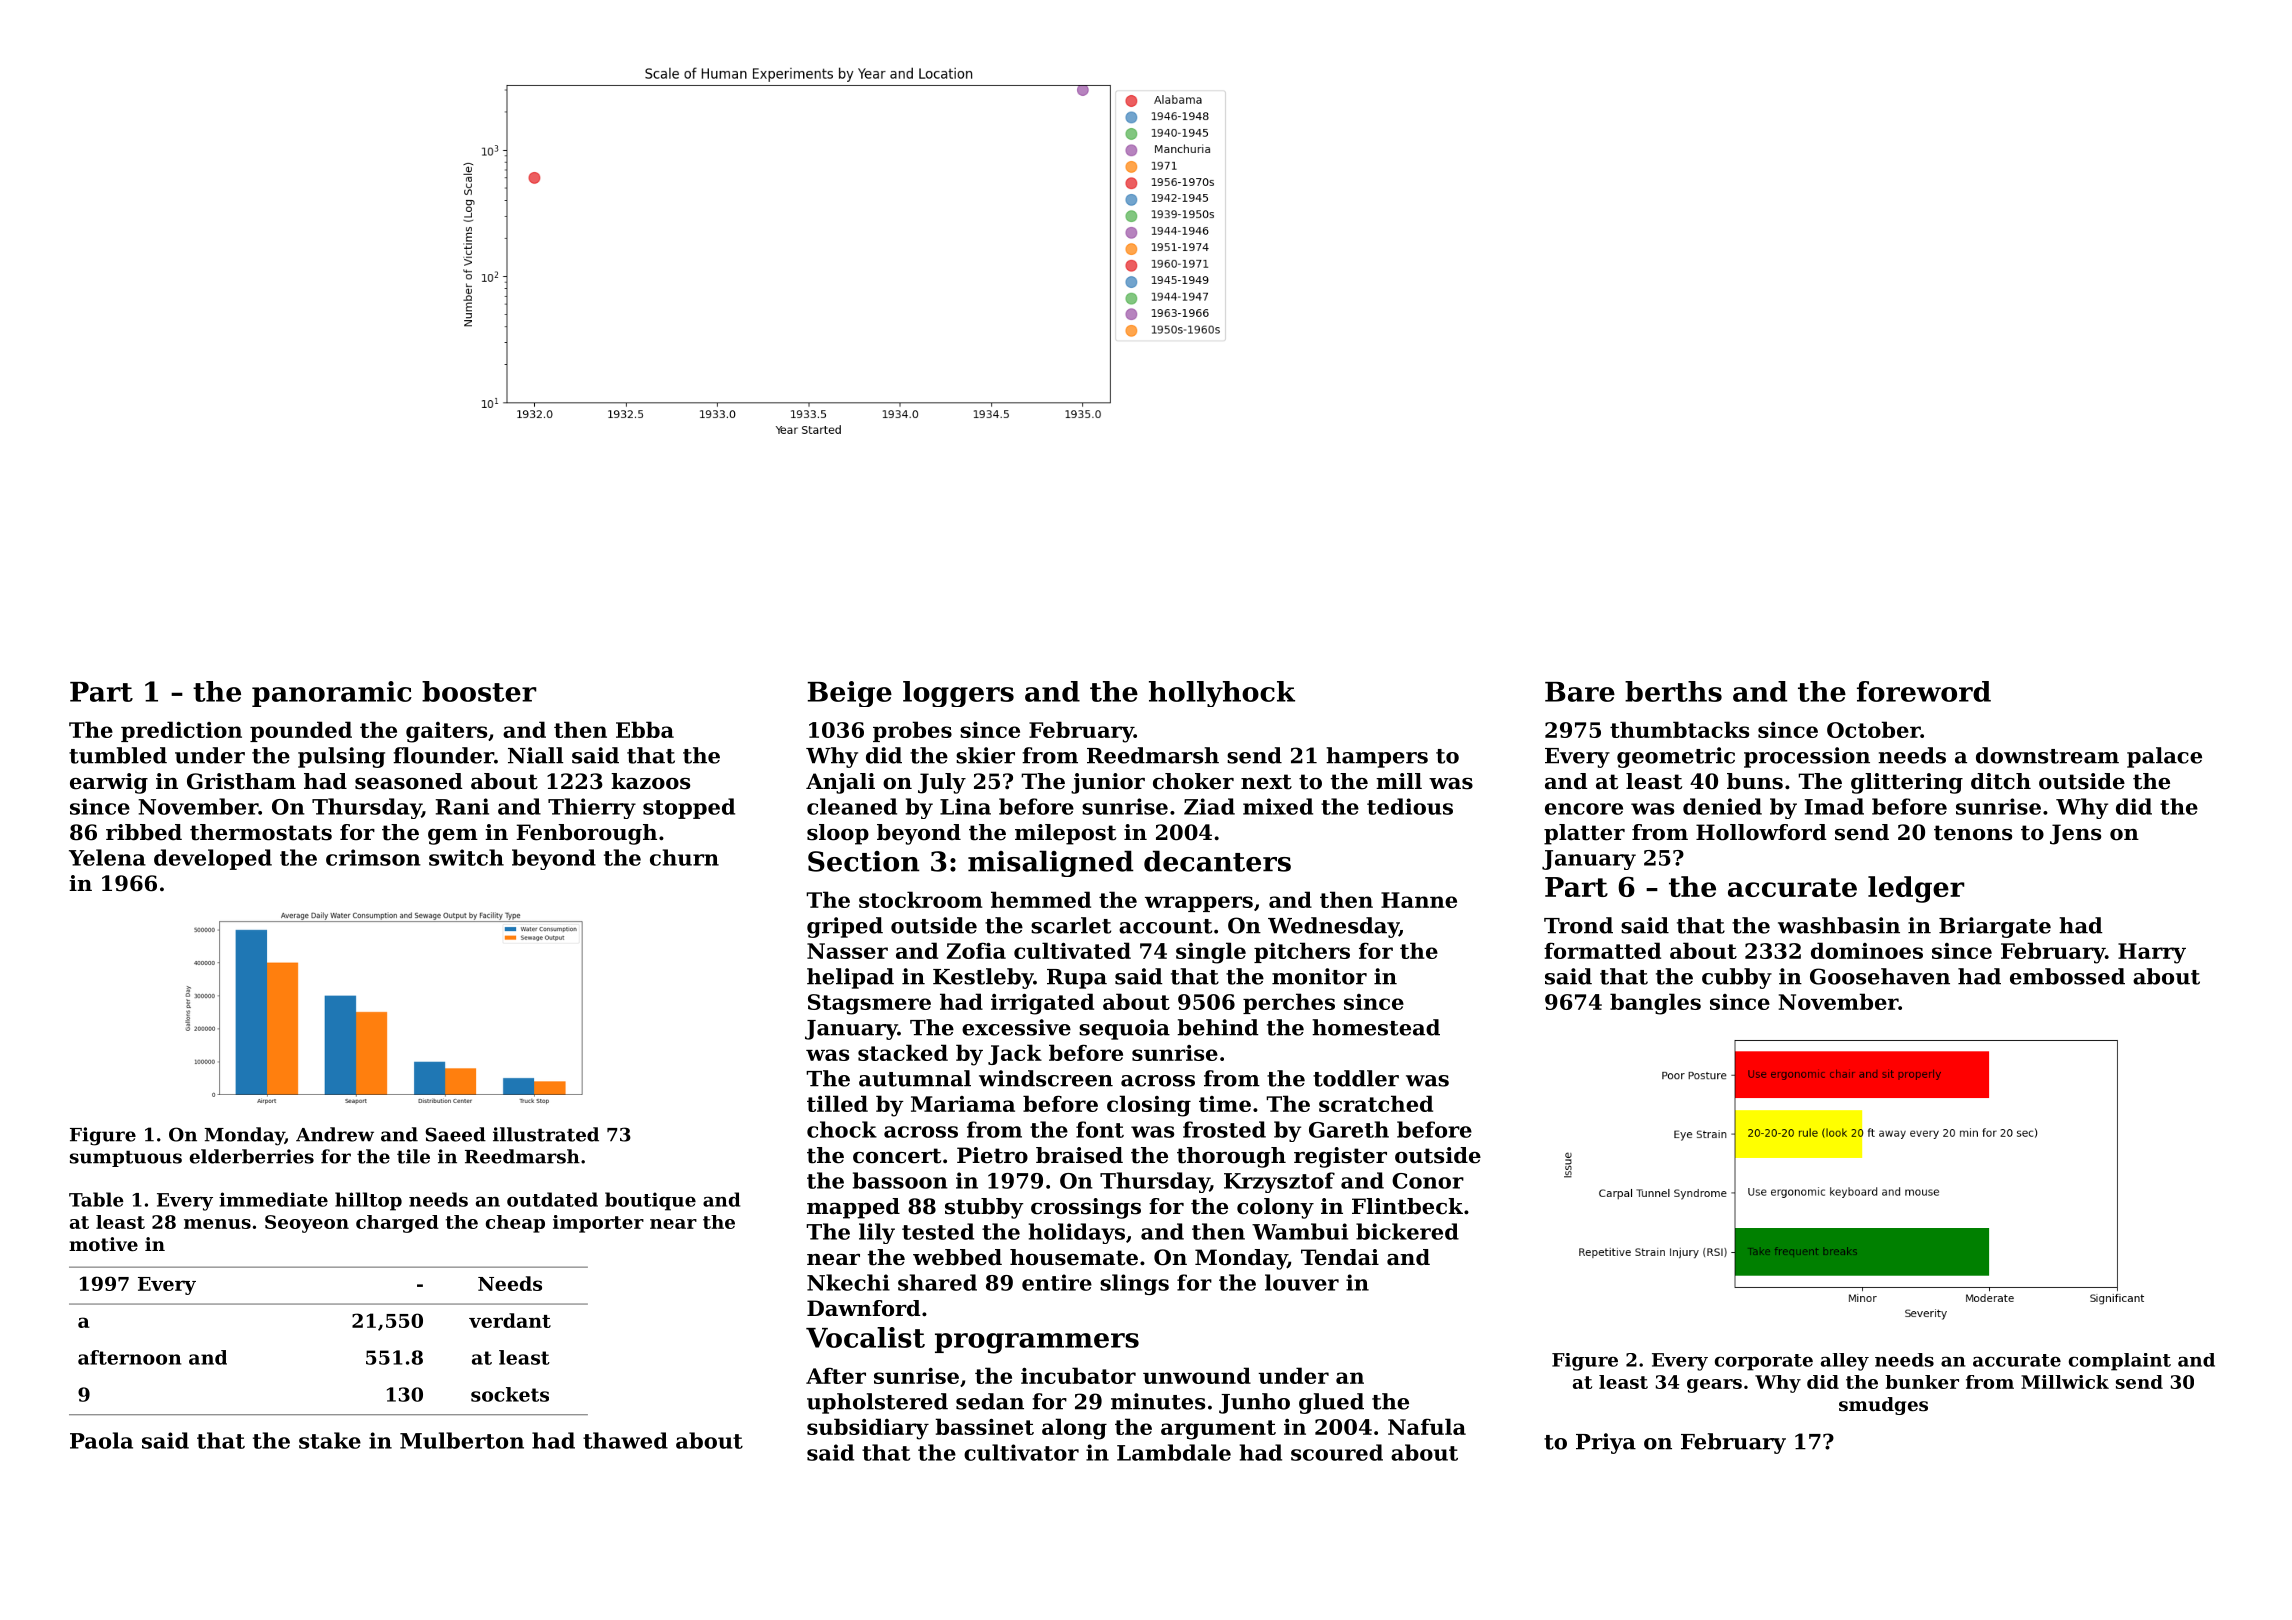 This document has width=2292, height=1620. What do you see at coordinates (1580, 692) in the document?
I see `Bare` at bounding box center [1580, 692].
